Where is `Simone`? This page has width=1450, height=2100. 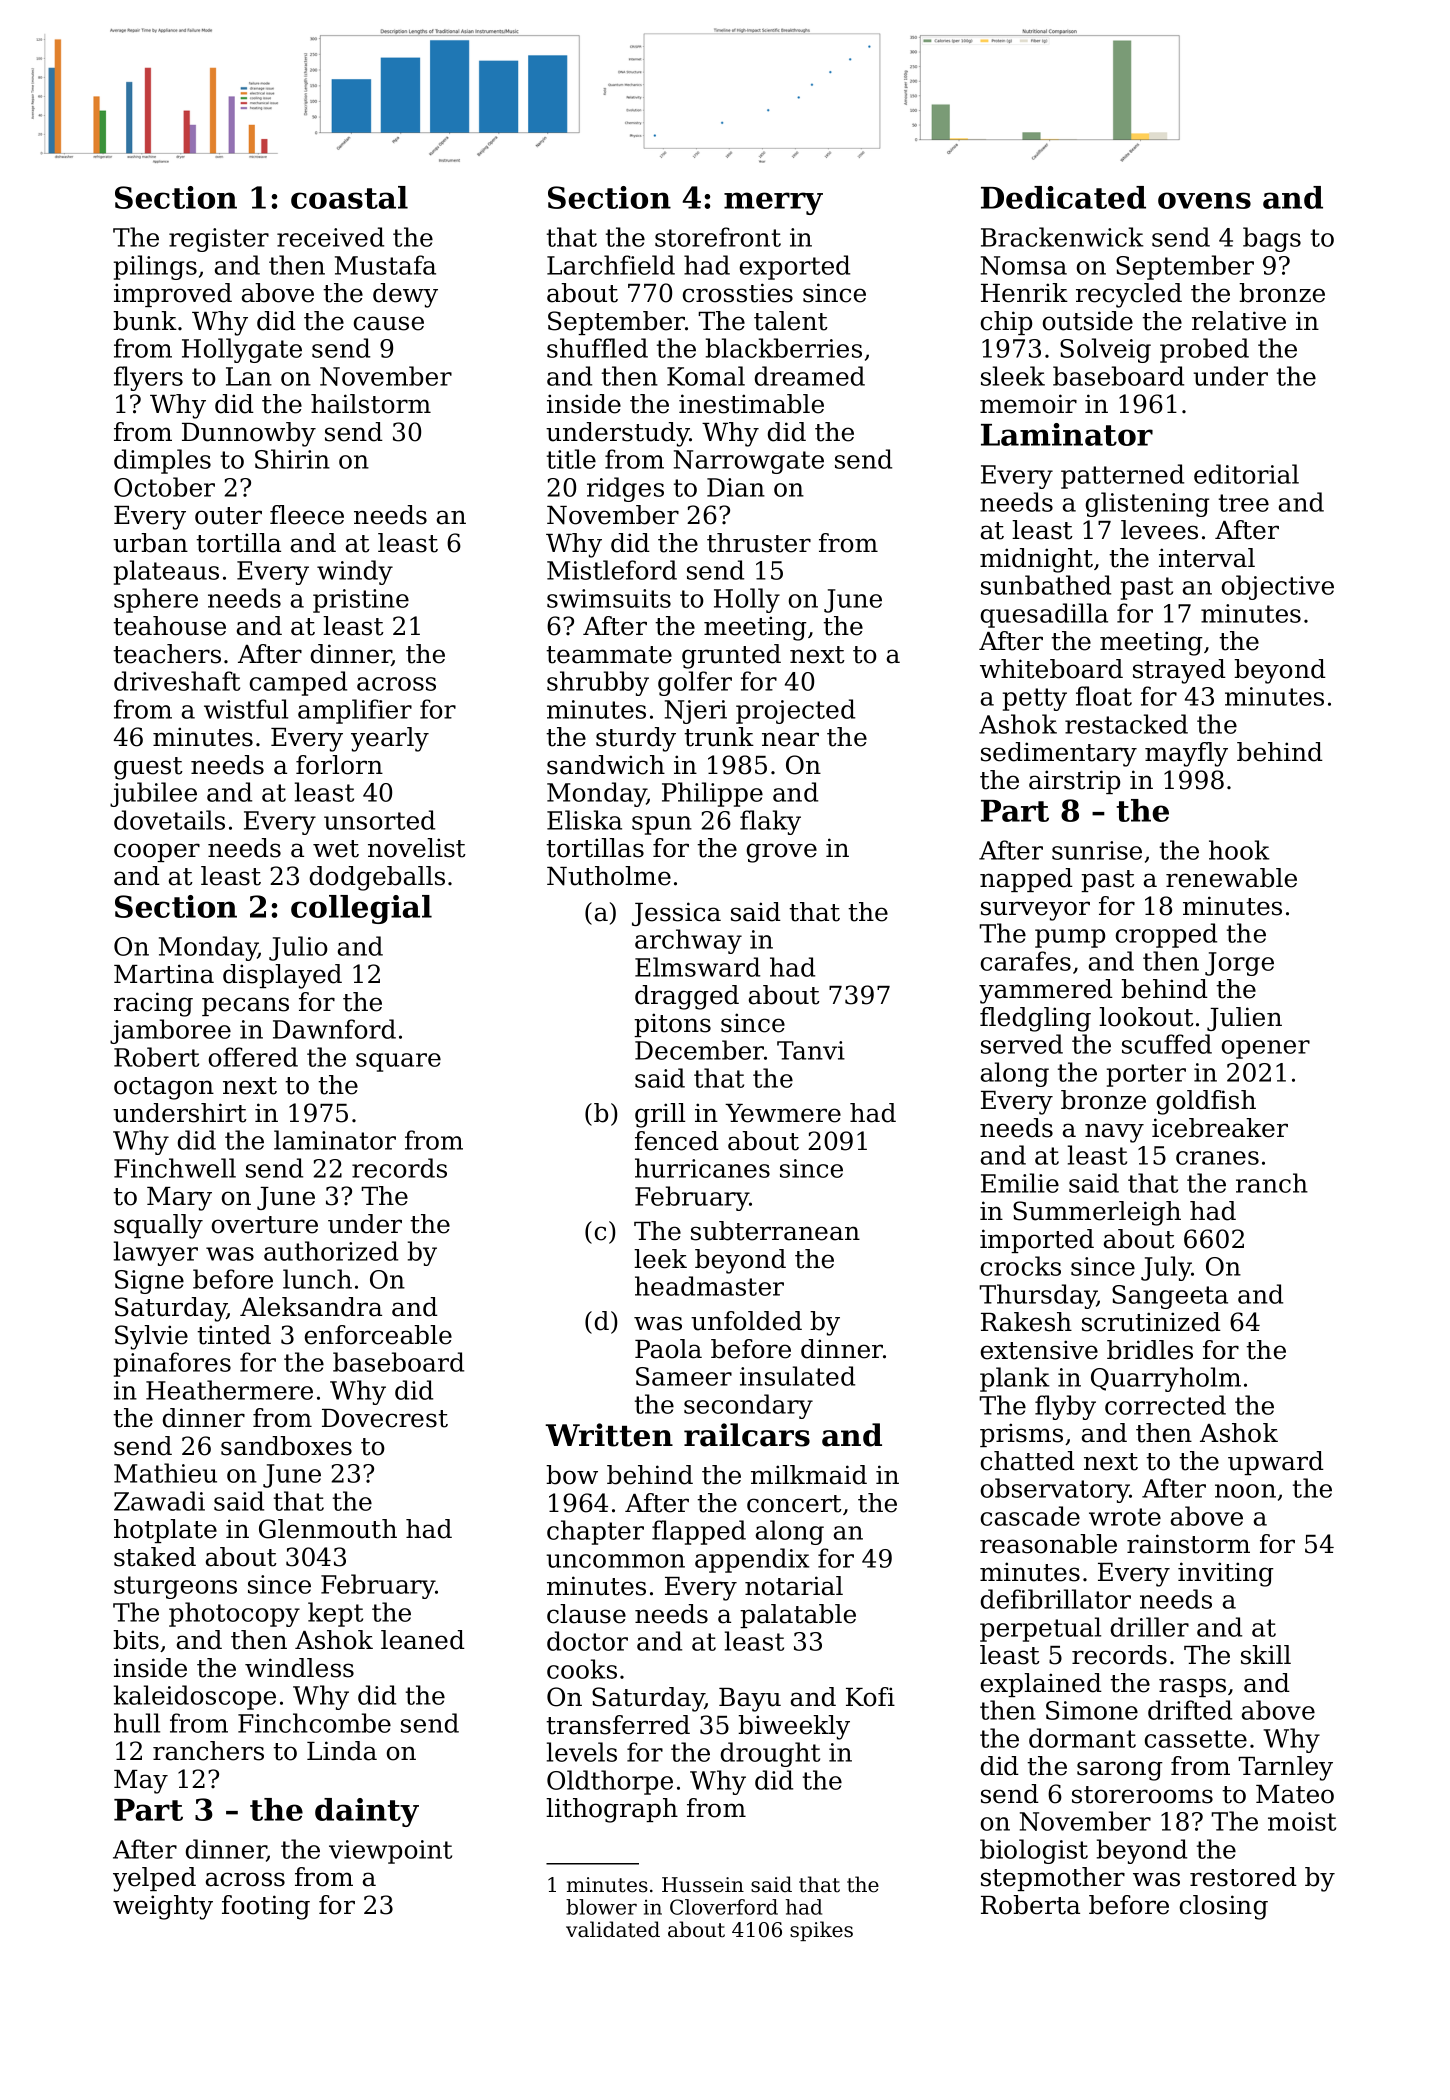
Simone is located at coordinates (1092, 1710).
